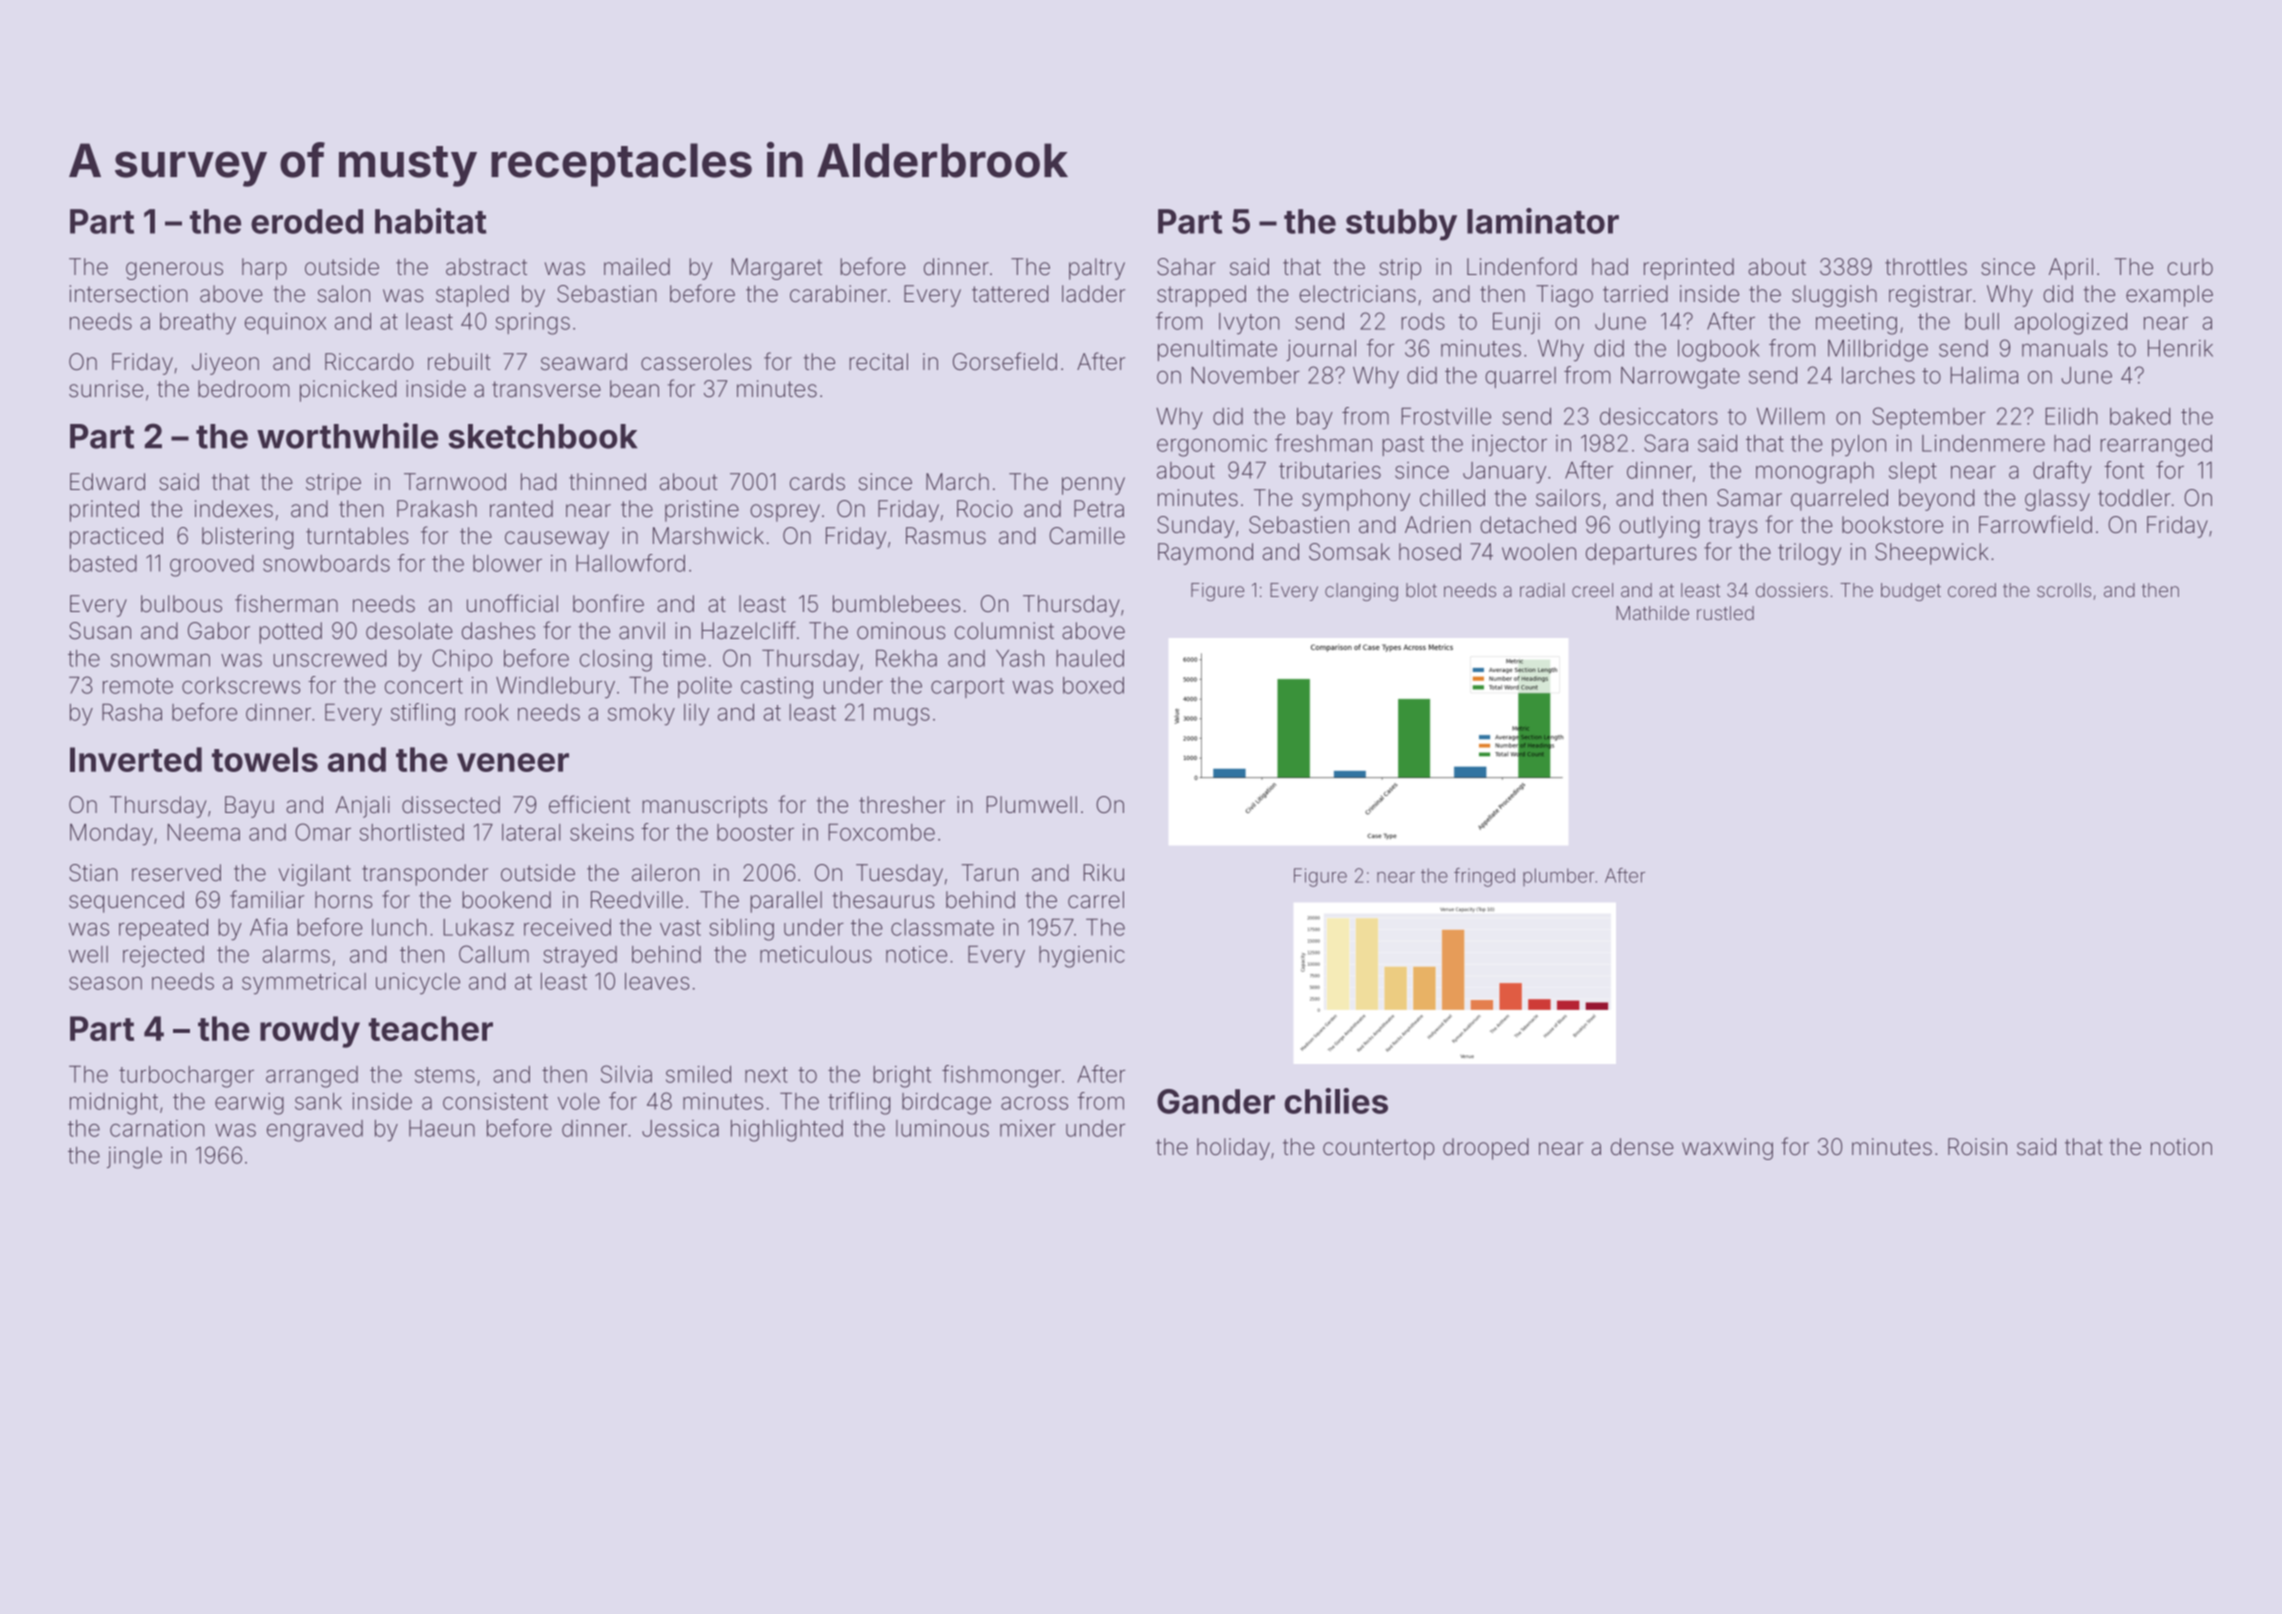  Describe the element at coordinates (486, 267) in the screenshot. I see `abstract` at that location.
